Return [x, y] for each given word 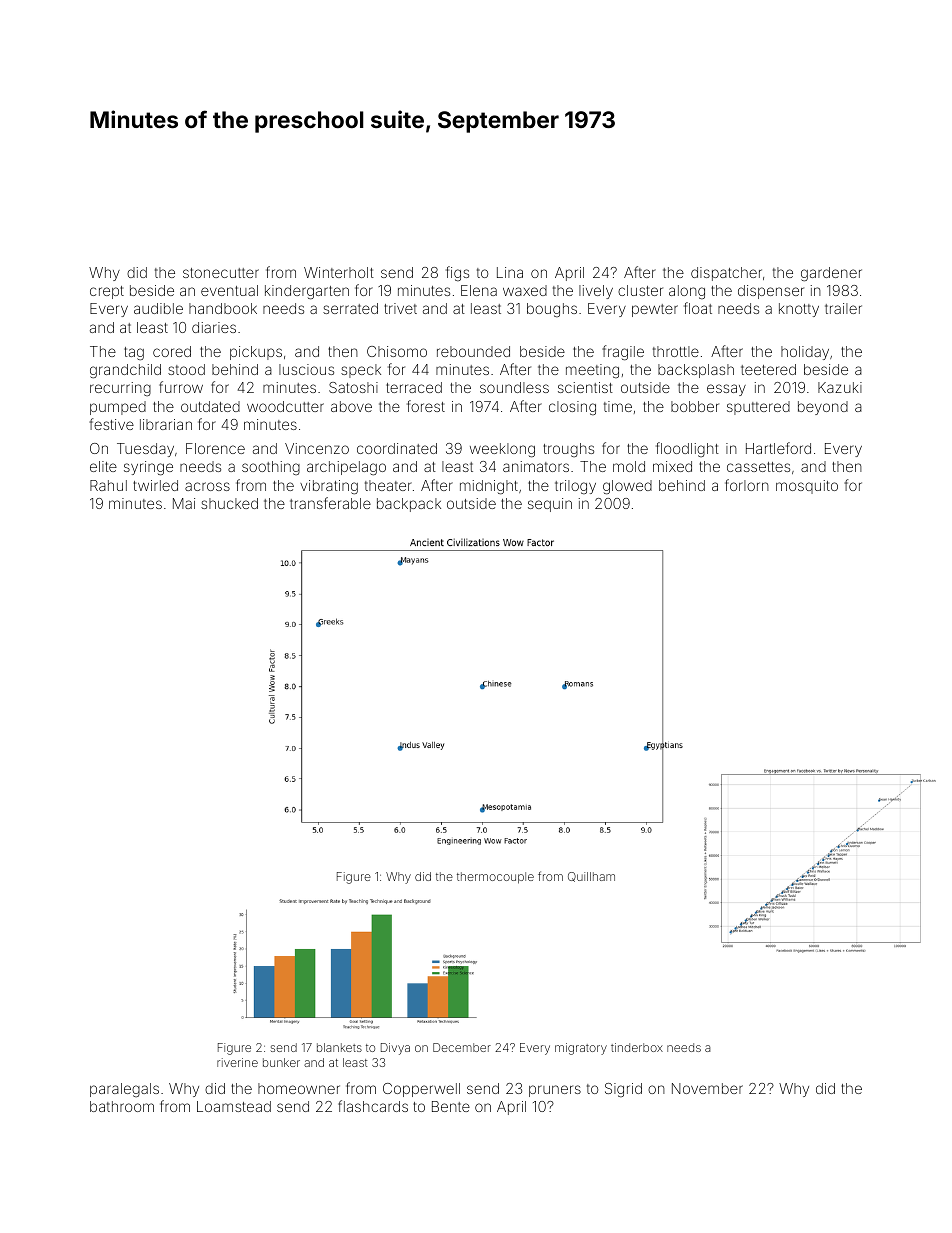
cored [172, 351]
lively [596, 292]
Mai [184, 503]
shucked [229, 503]
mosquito [807, 487]
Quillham [591, 877]
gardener [831, 274]
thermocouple [495, 878]
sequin [550, 505]
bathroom [122, 1106]
